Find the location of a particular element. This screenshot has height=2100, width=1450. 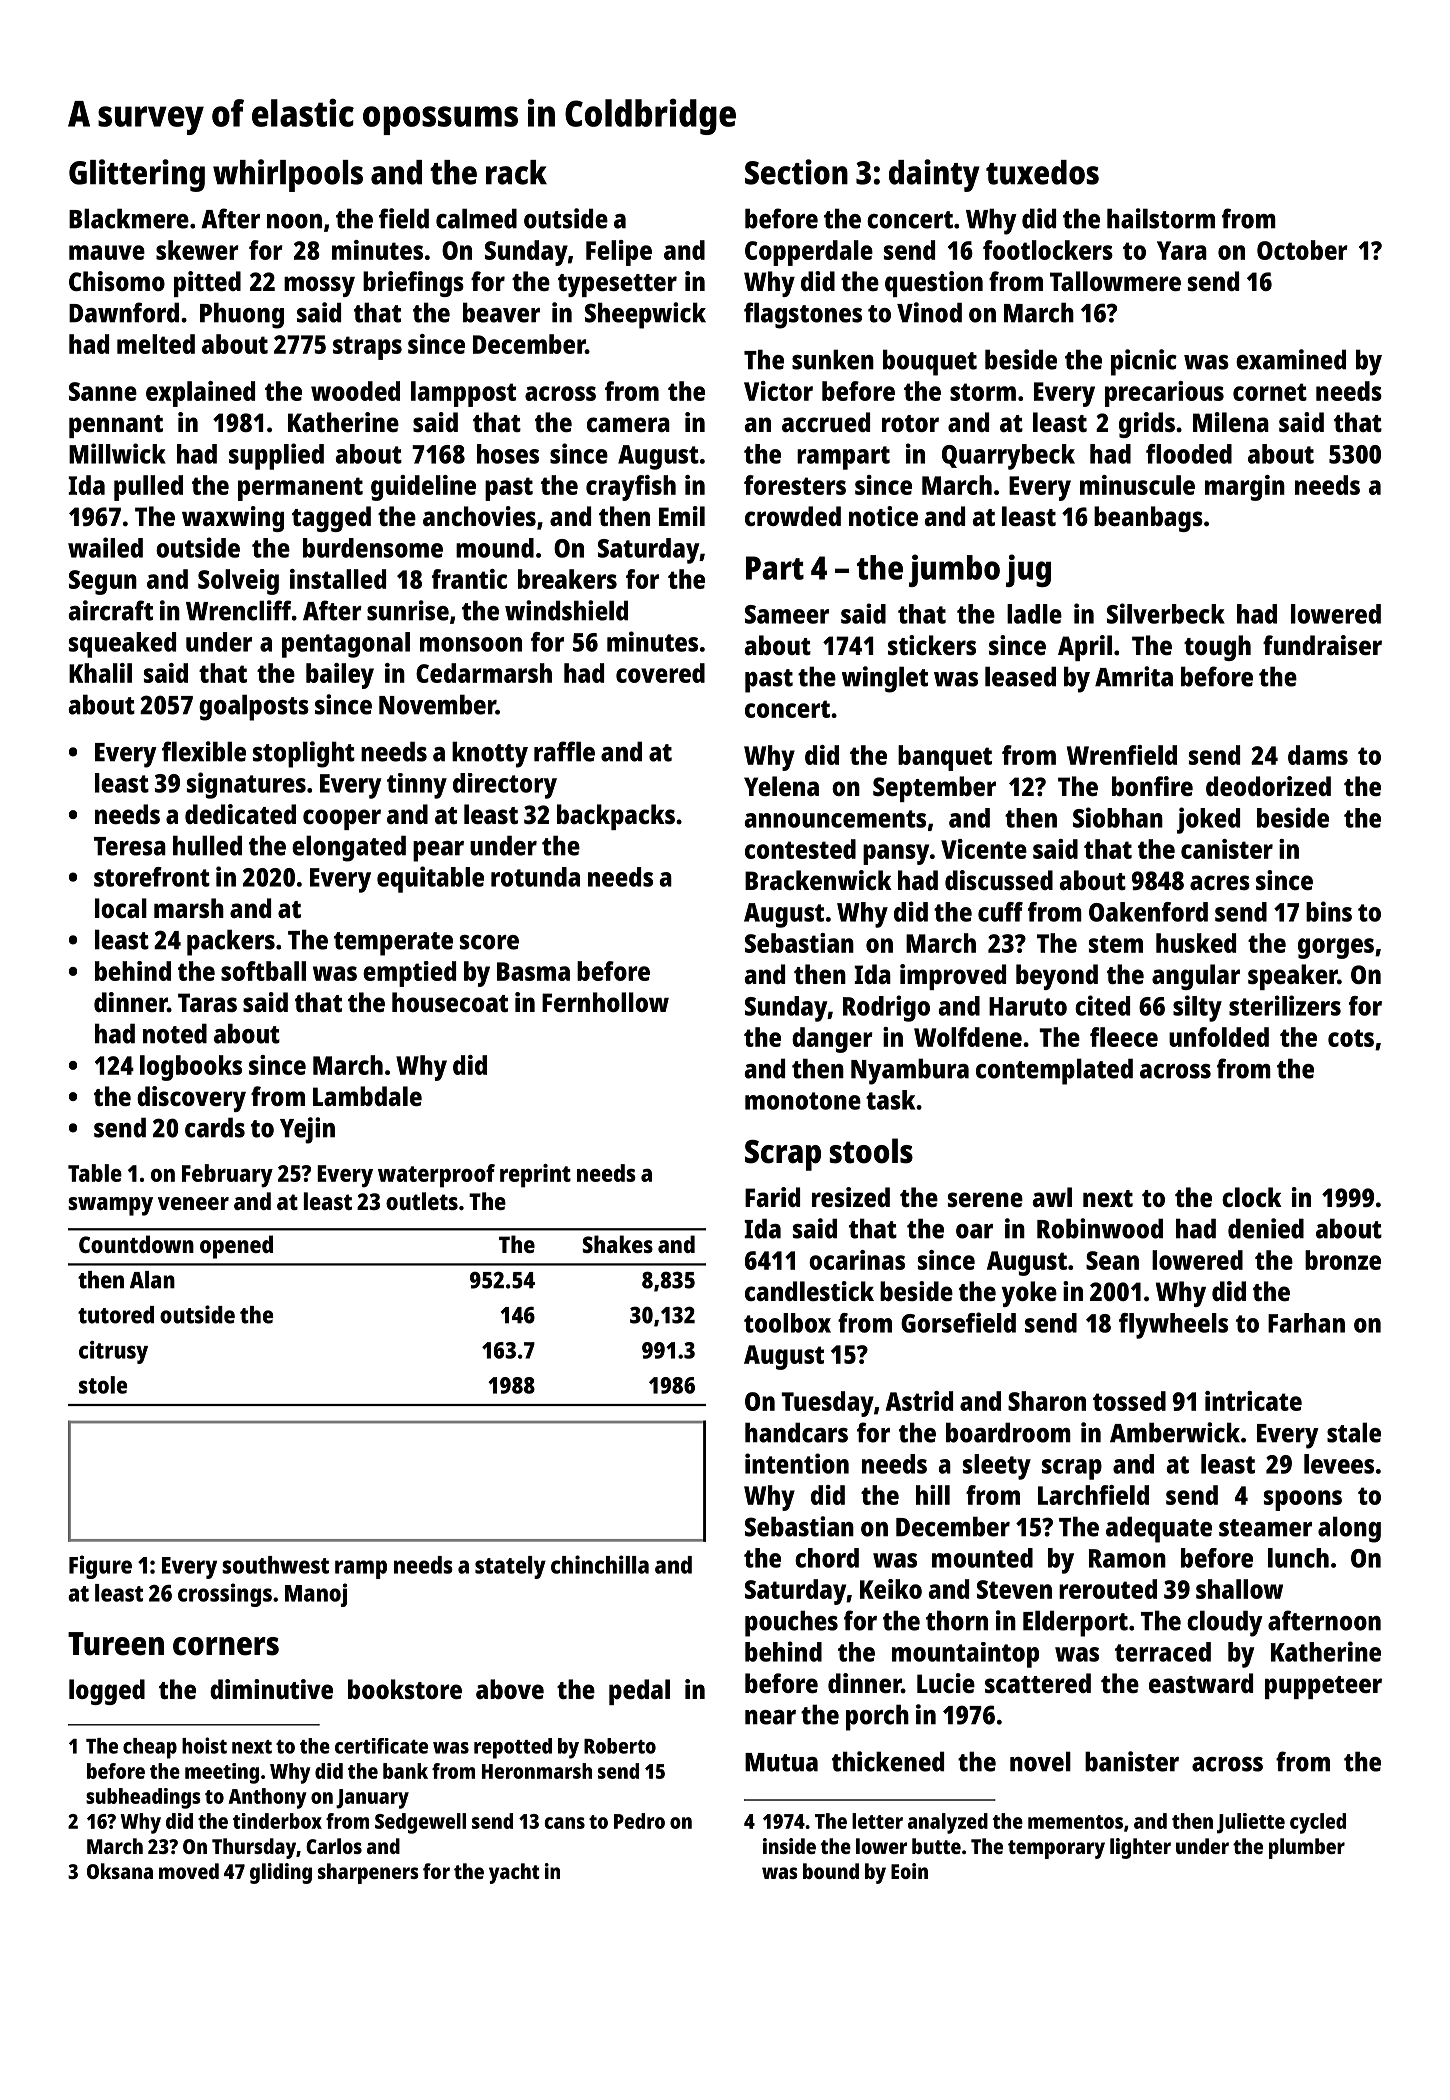

stoplight is located at coordinates (304, 754).
